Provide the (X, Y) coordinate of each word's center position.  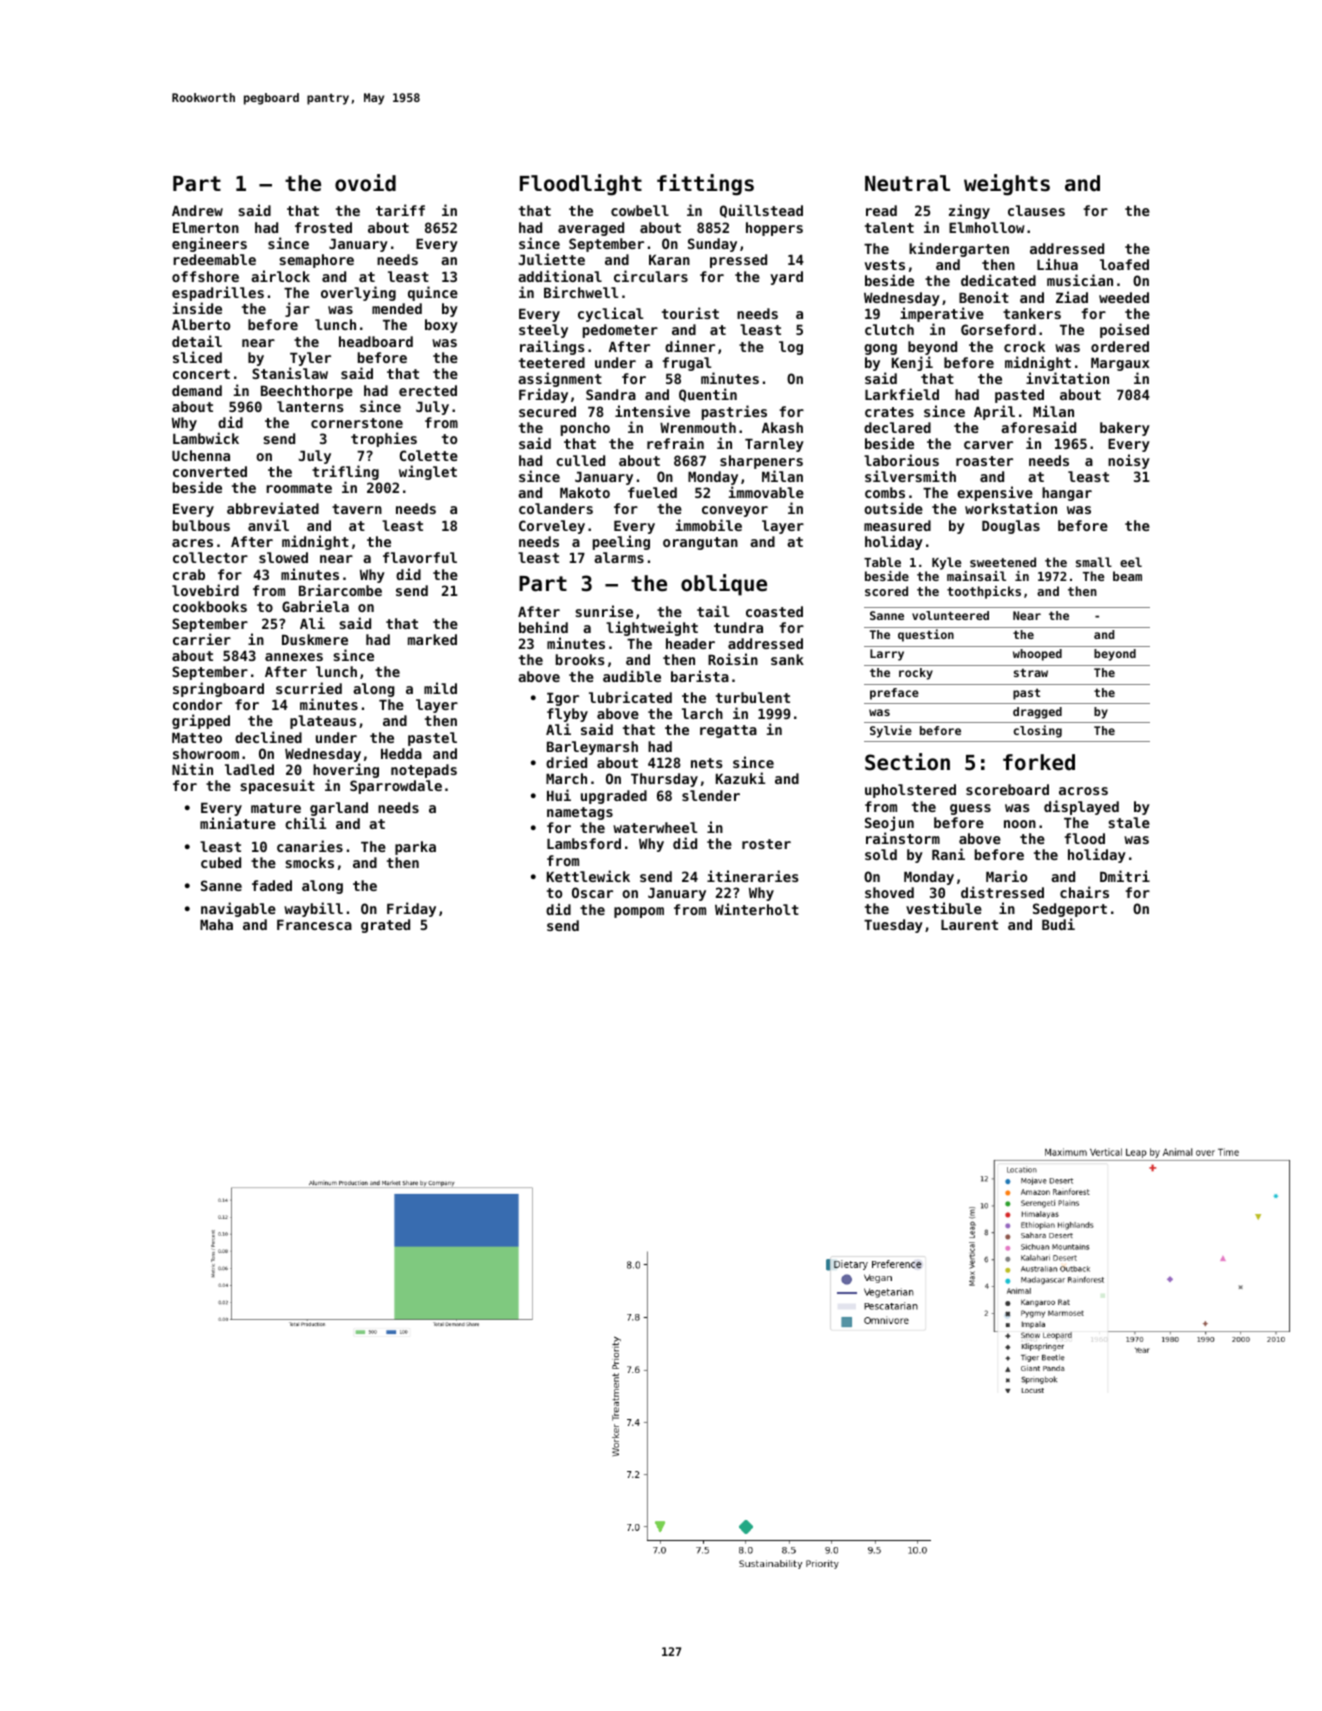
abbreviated (273, 508)
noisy (1129, 461)
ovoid (365, 183)
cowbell (640, 210)
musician (1080, 280)
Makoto (585, 492)
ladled (249, 769)
